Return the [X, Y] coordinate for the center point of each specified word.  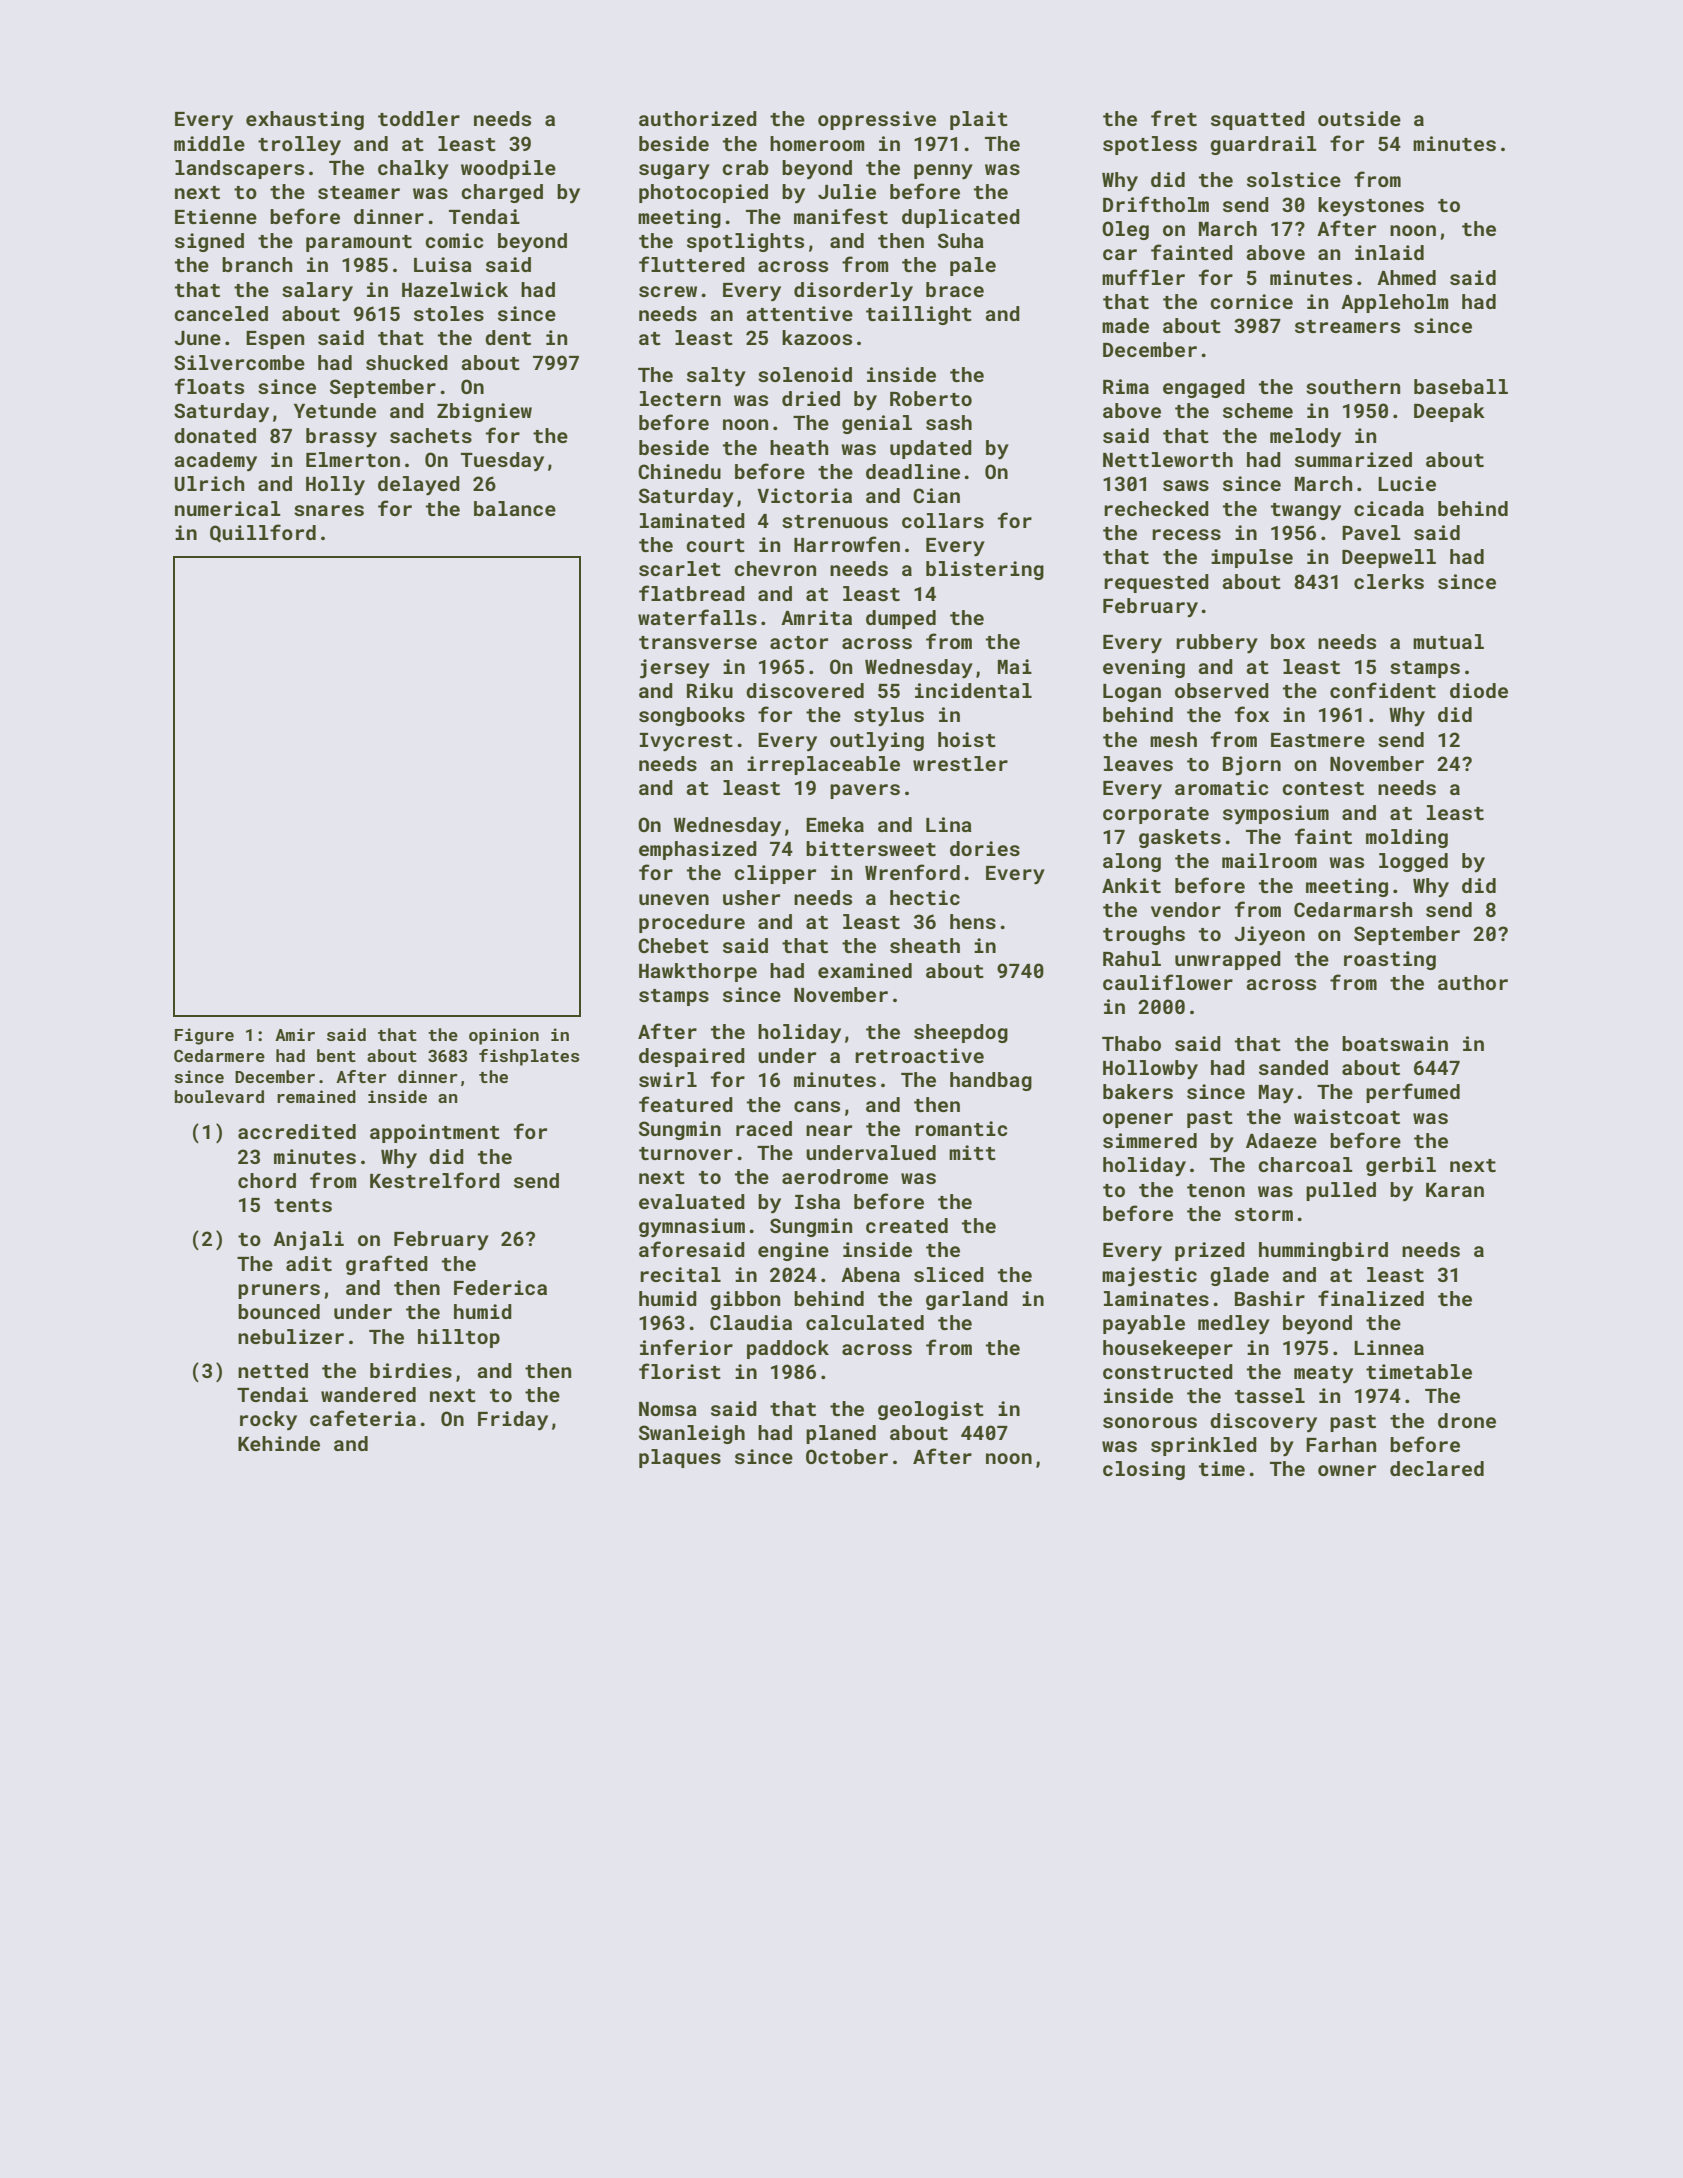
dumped [901, 619]
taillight [919, 315]
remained [316, 1096]
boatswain [1395, 1043]
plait [979, 120]
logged [1413, 862]
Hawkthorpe [698, 972]
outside [1359, 118]
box [1288, 641]
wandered [368, 1394]
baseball [1461, 386]
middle [209, 143]
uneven [674, 899]
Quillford [263, 533]
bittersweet [871, 848]
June [197, 338]
